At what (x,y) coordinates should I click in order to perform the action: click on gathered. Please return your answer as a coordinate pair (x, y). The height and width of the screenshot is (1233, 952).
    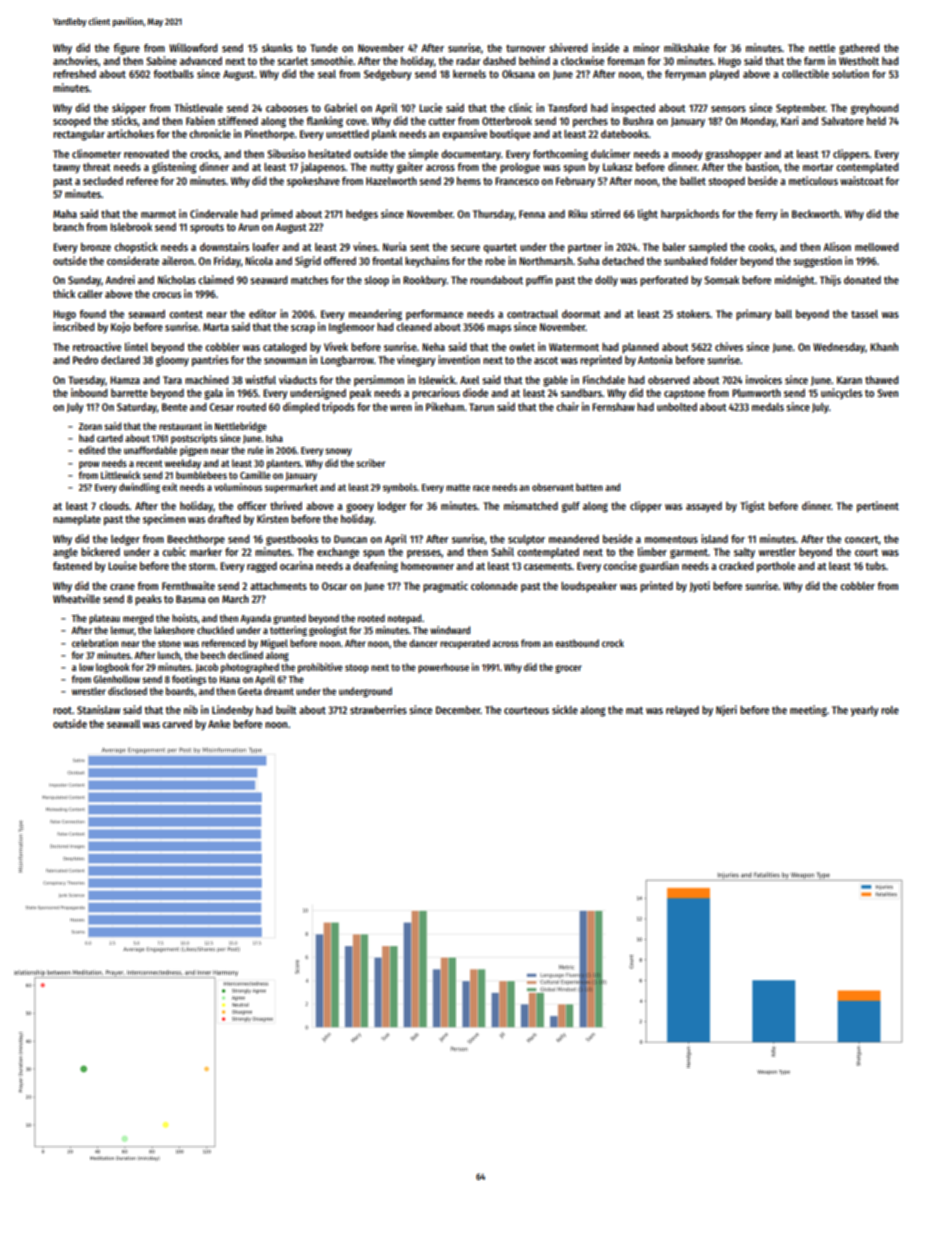
    Looking at the image, I should click on (859, 49).
